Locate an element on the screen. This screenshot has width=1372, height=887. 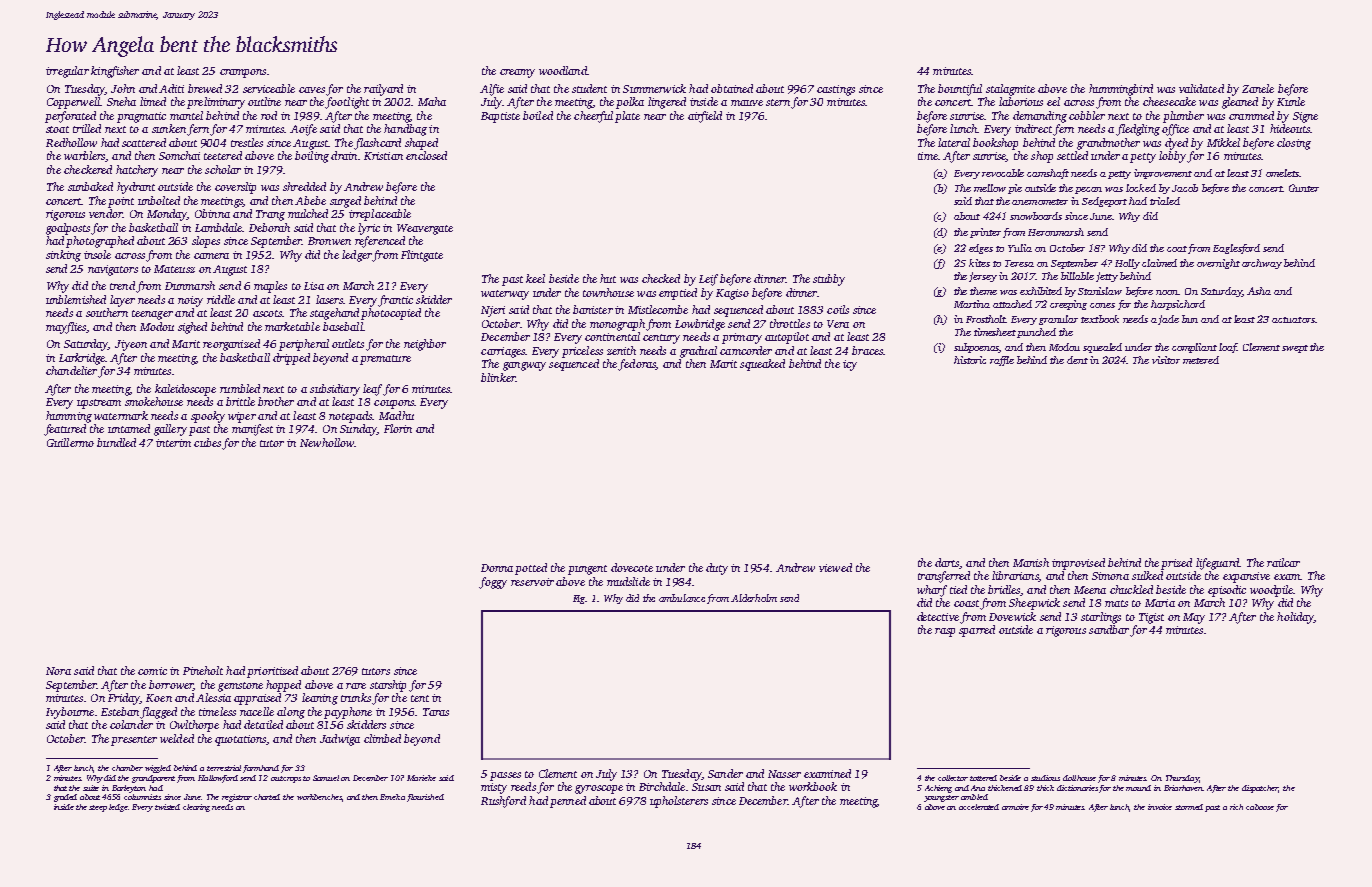
textbook is located at coordinates (1100, 319).
